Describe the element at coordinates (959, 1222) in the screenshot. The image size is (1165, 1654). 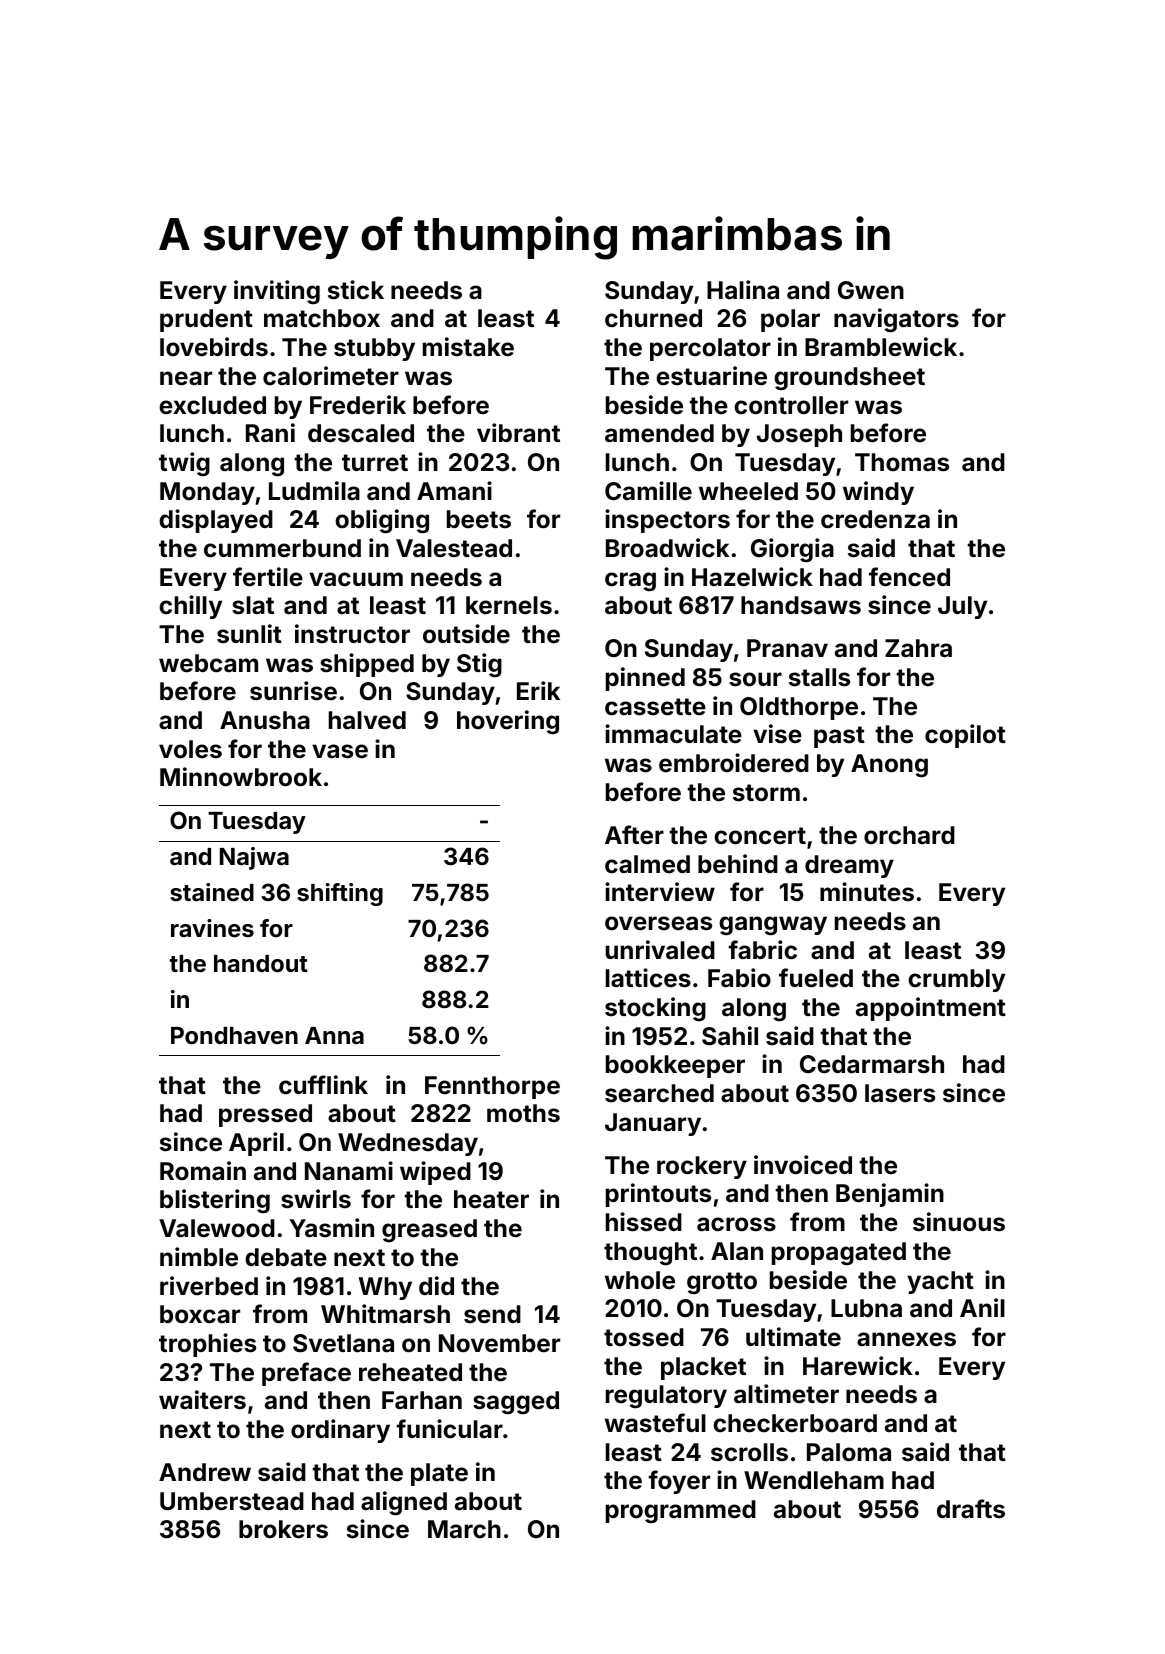
I see `sinuous` at that location.
